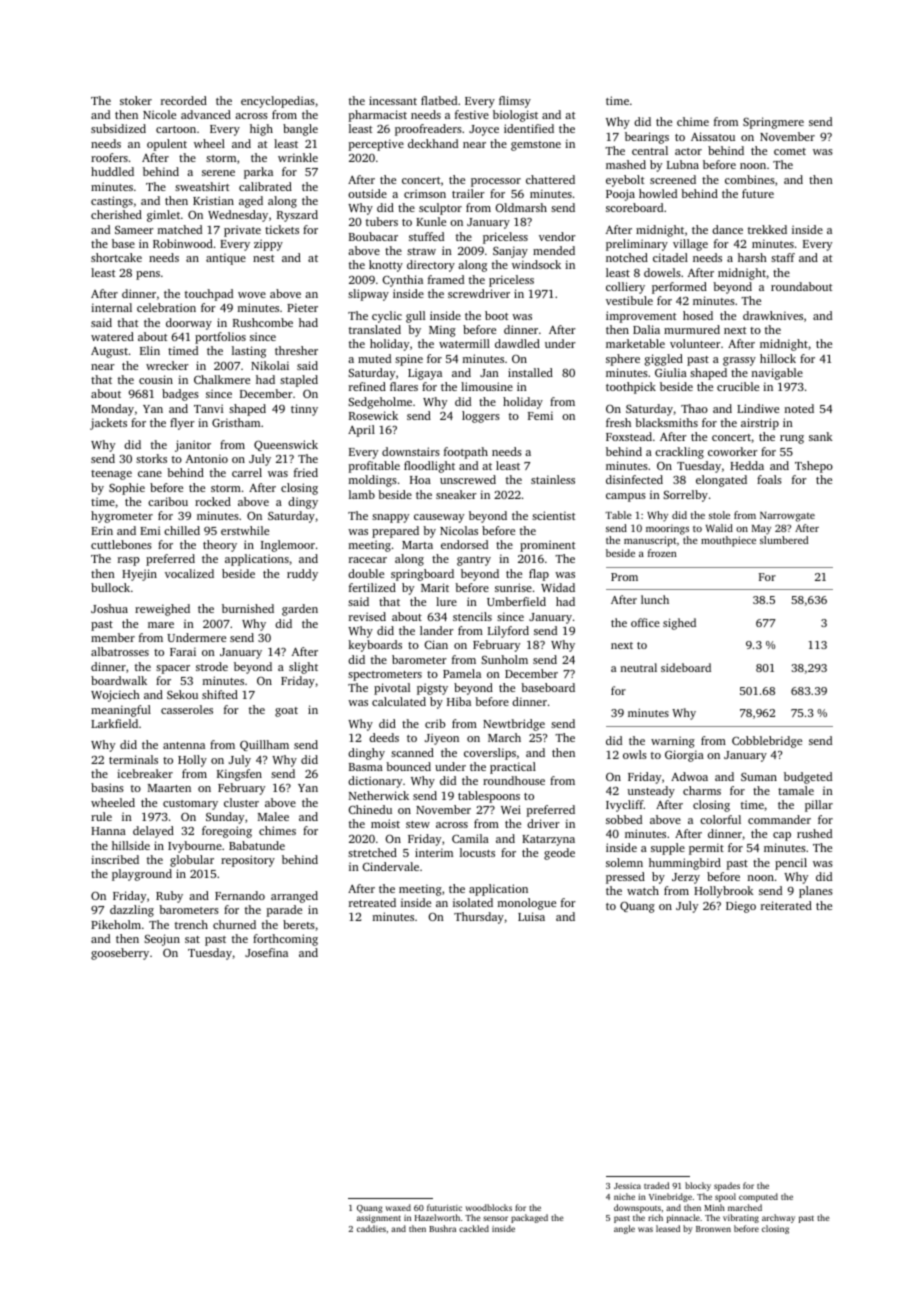  What do you see at coordinates (184, 100) in the page?
I see `recorded` at bounding box center [184, 100].
